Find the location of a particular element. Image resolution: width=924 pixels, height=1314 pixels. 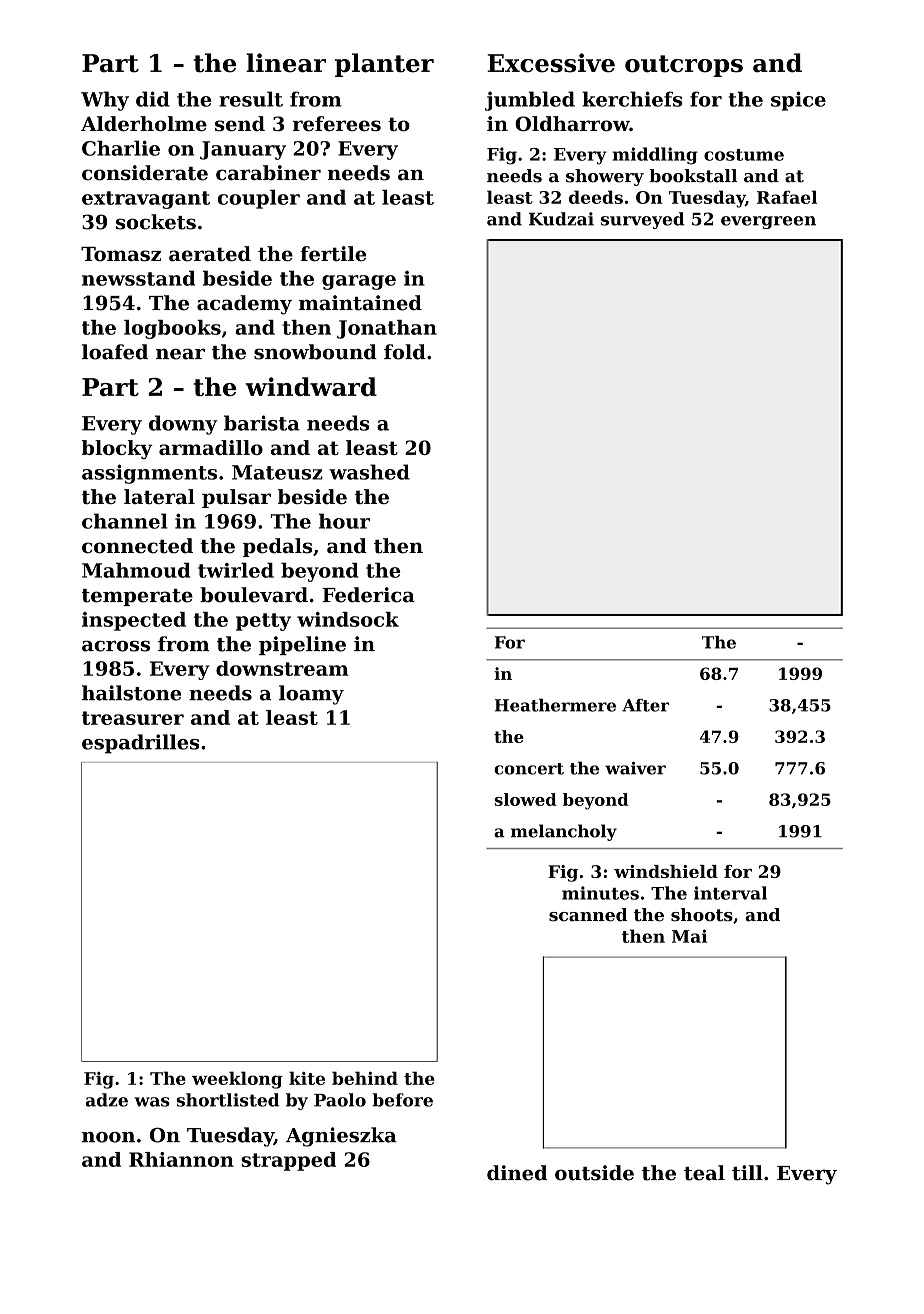

evergreen is located at coordinates (768, 222).
